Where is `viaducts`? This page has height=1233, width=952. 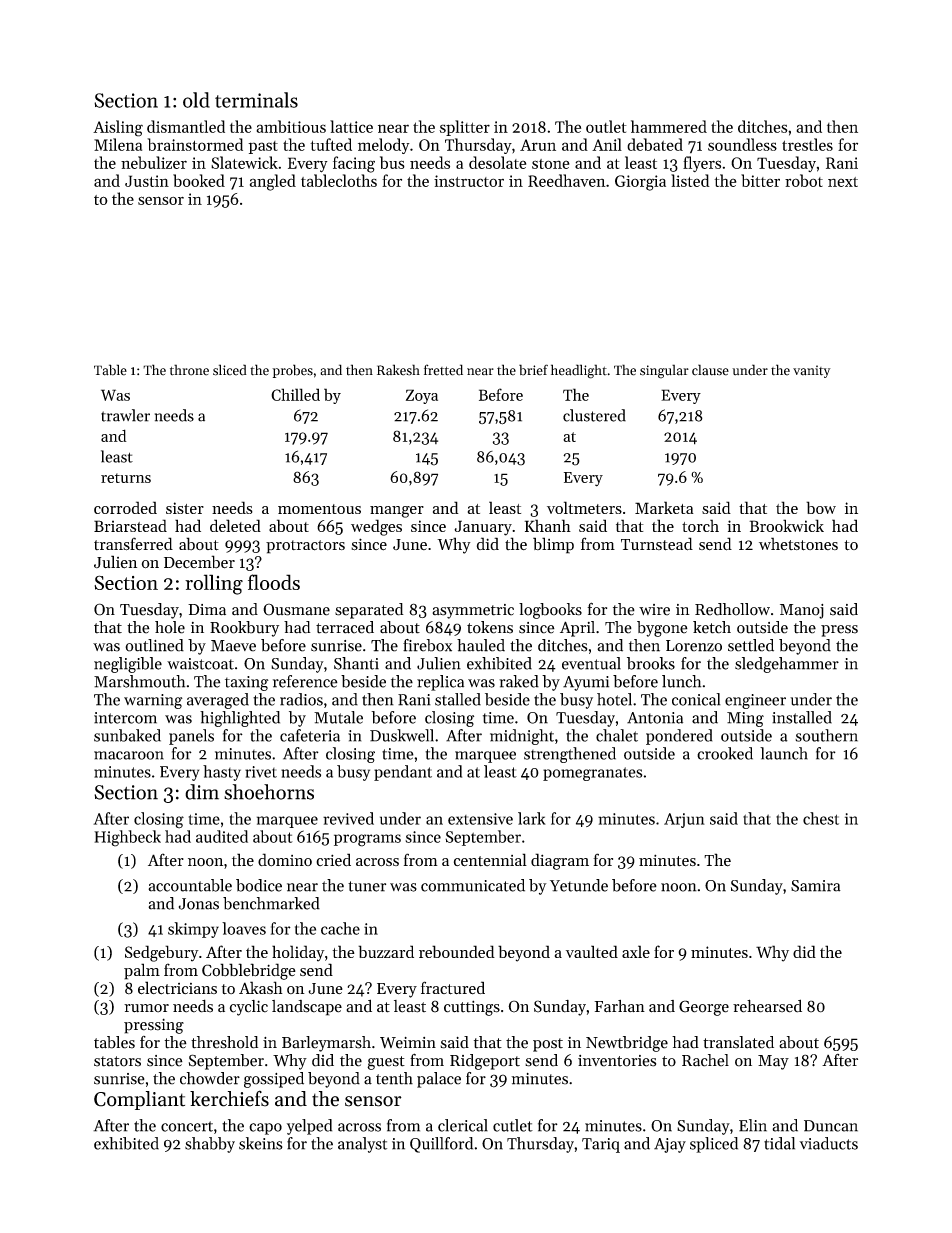 viaducts is located at coordinates (828, 1143).
